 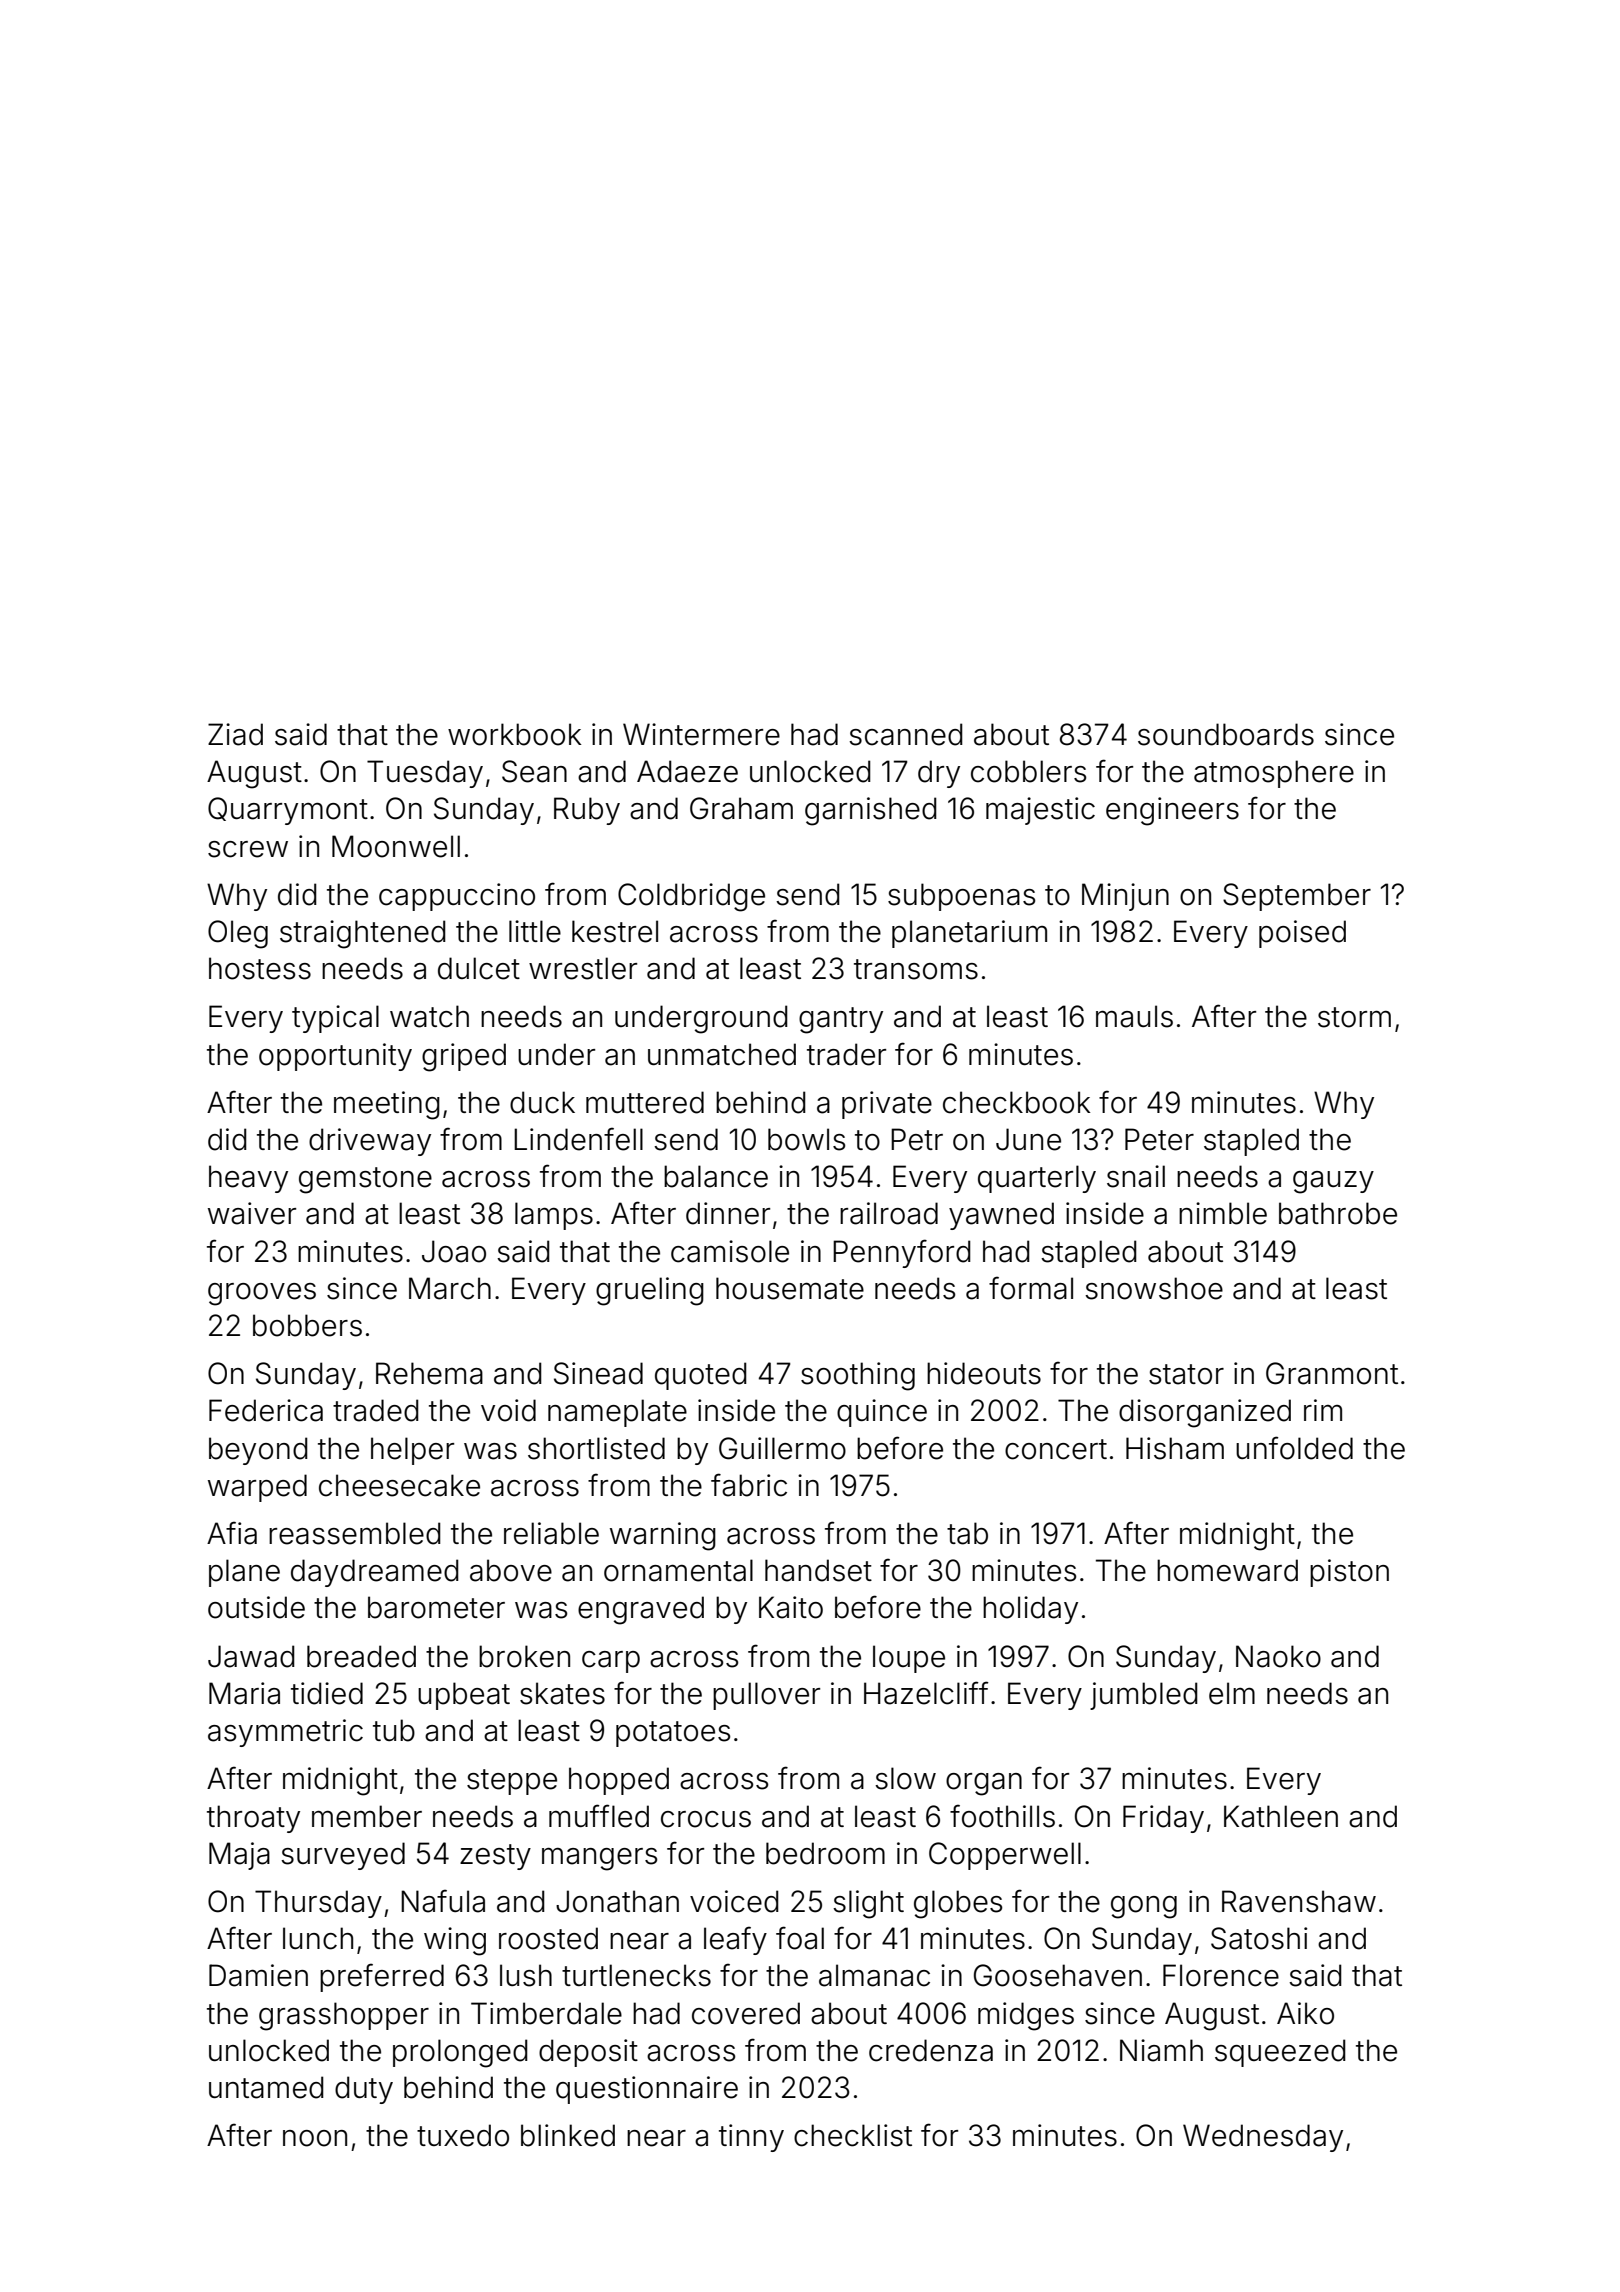 I want to click on cappuccino, so click(x=457, y=897).
